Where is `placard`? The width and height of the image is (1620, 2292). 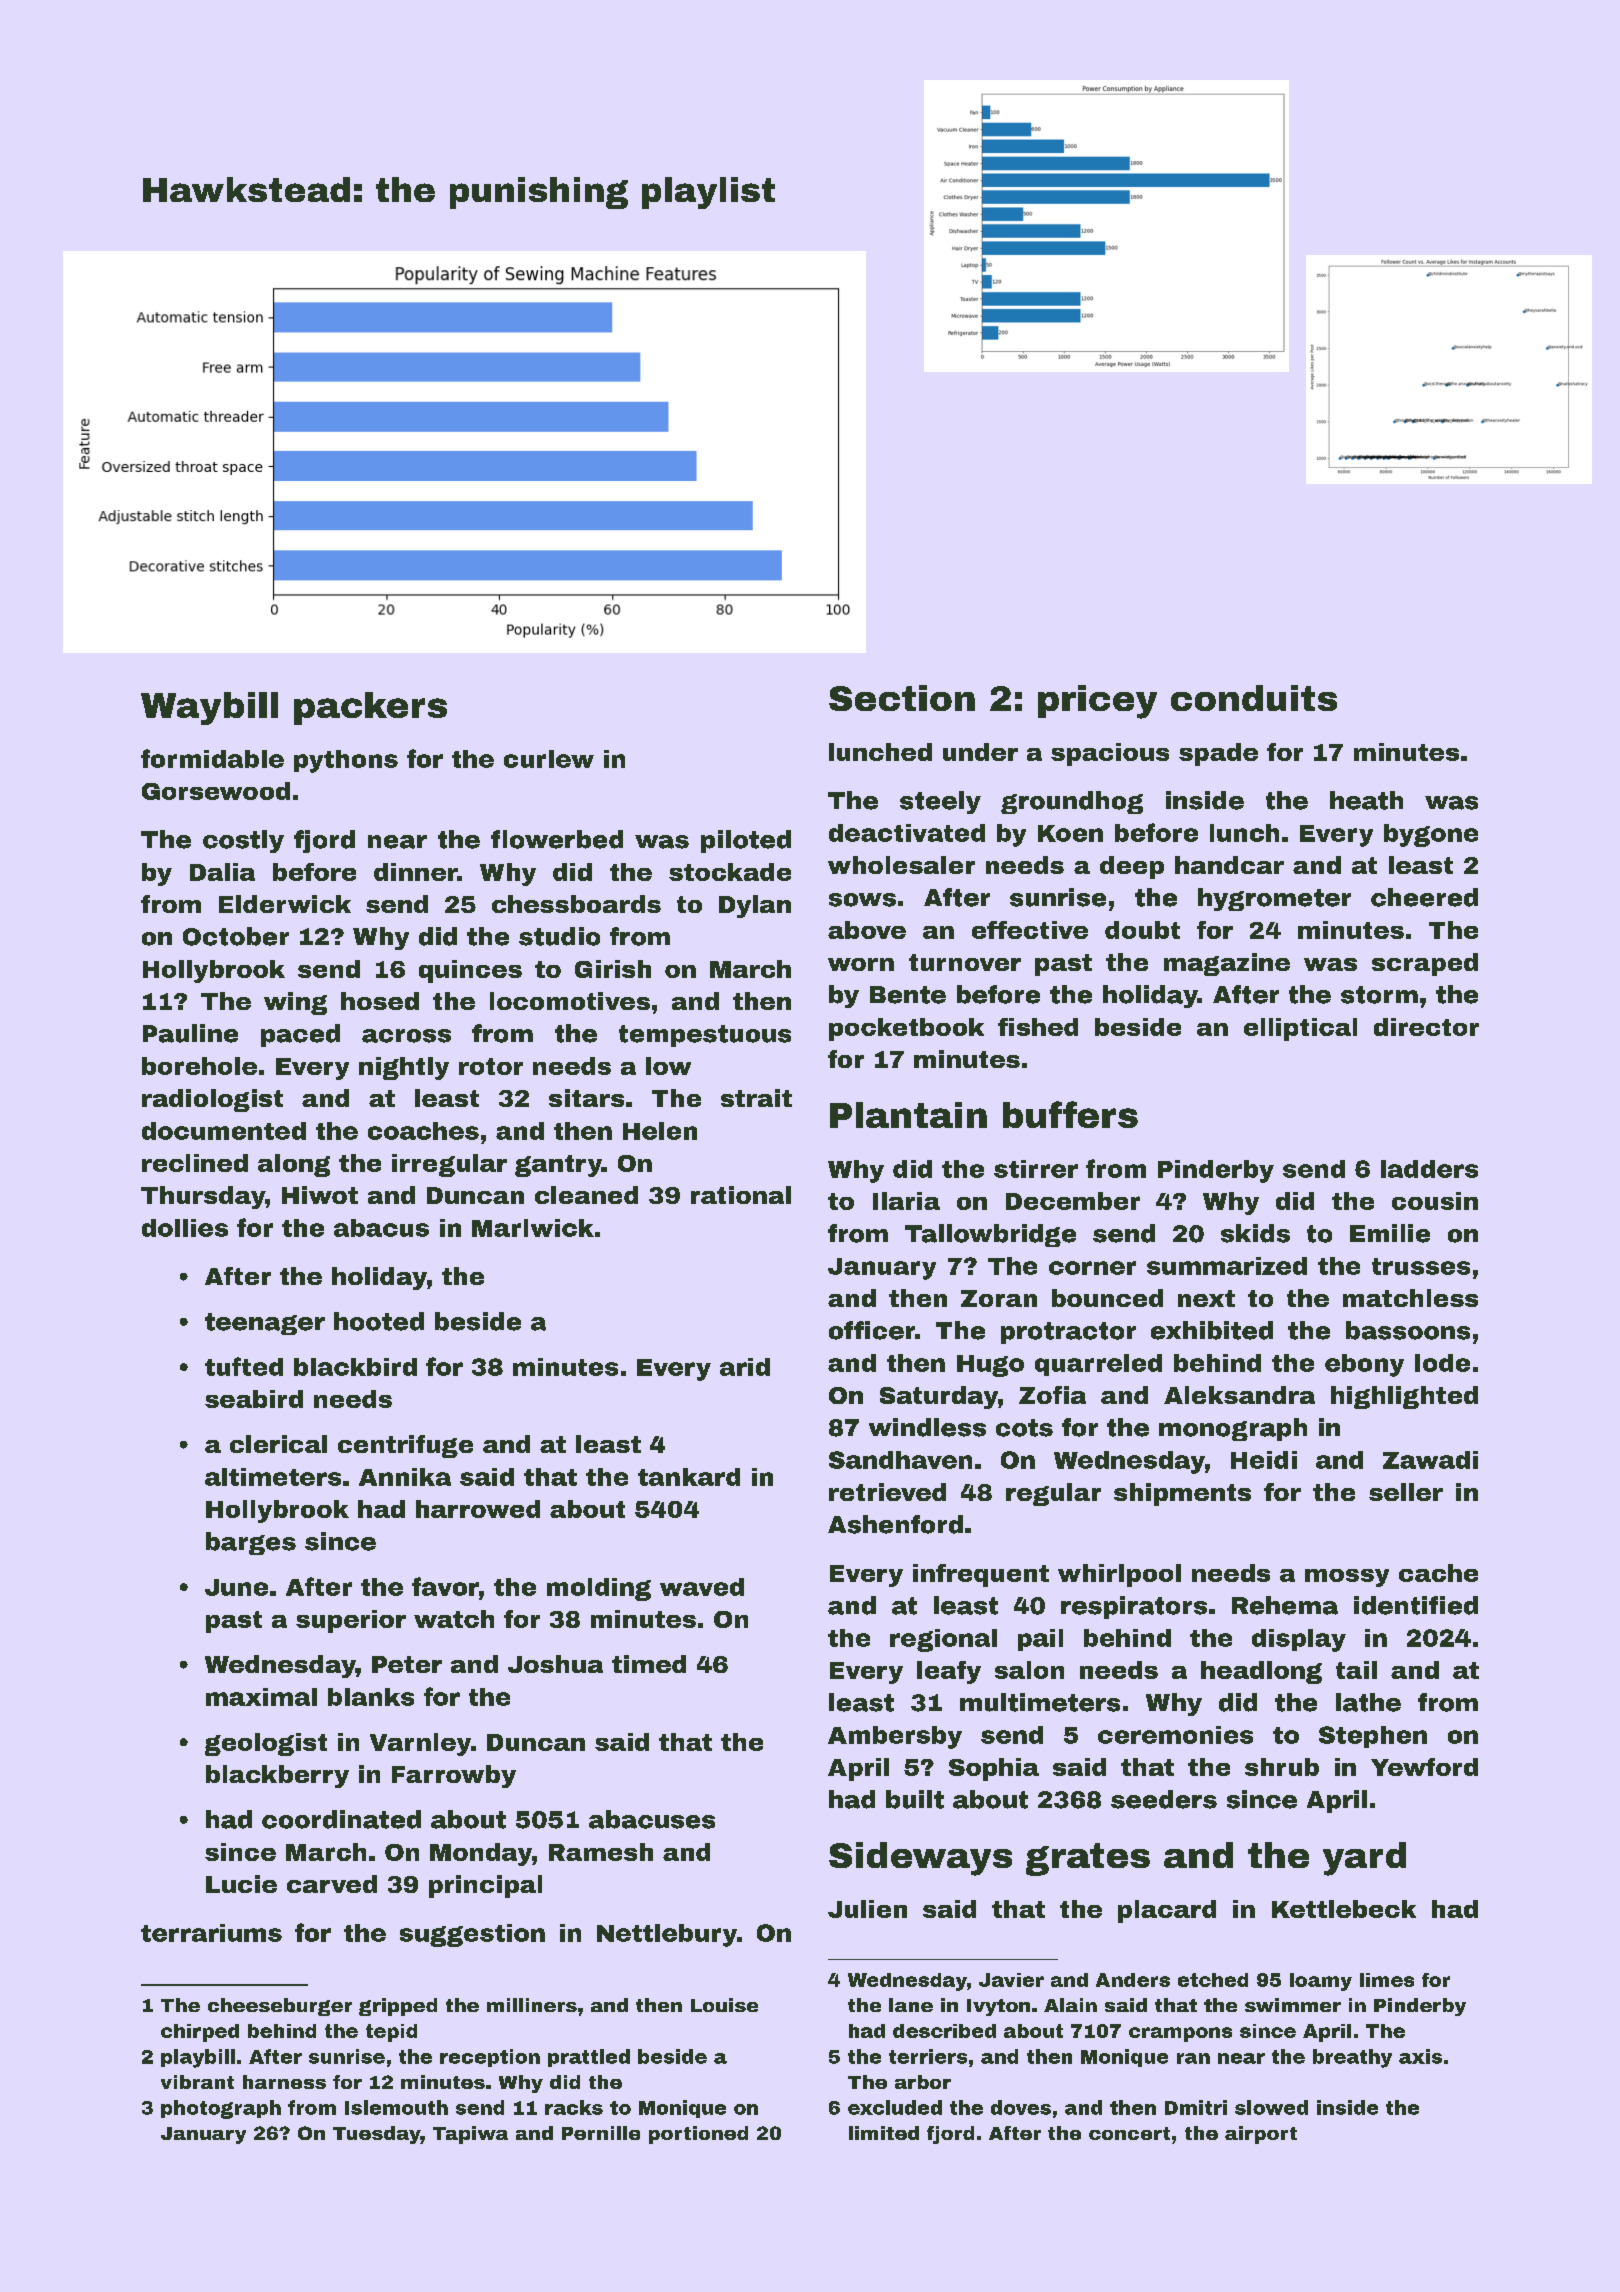 placard is located at coordinates (1167, 1911).
